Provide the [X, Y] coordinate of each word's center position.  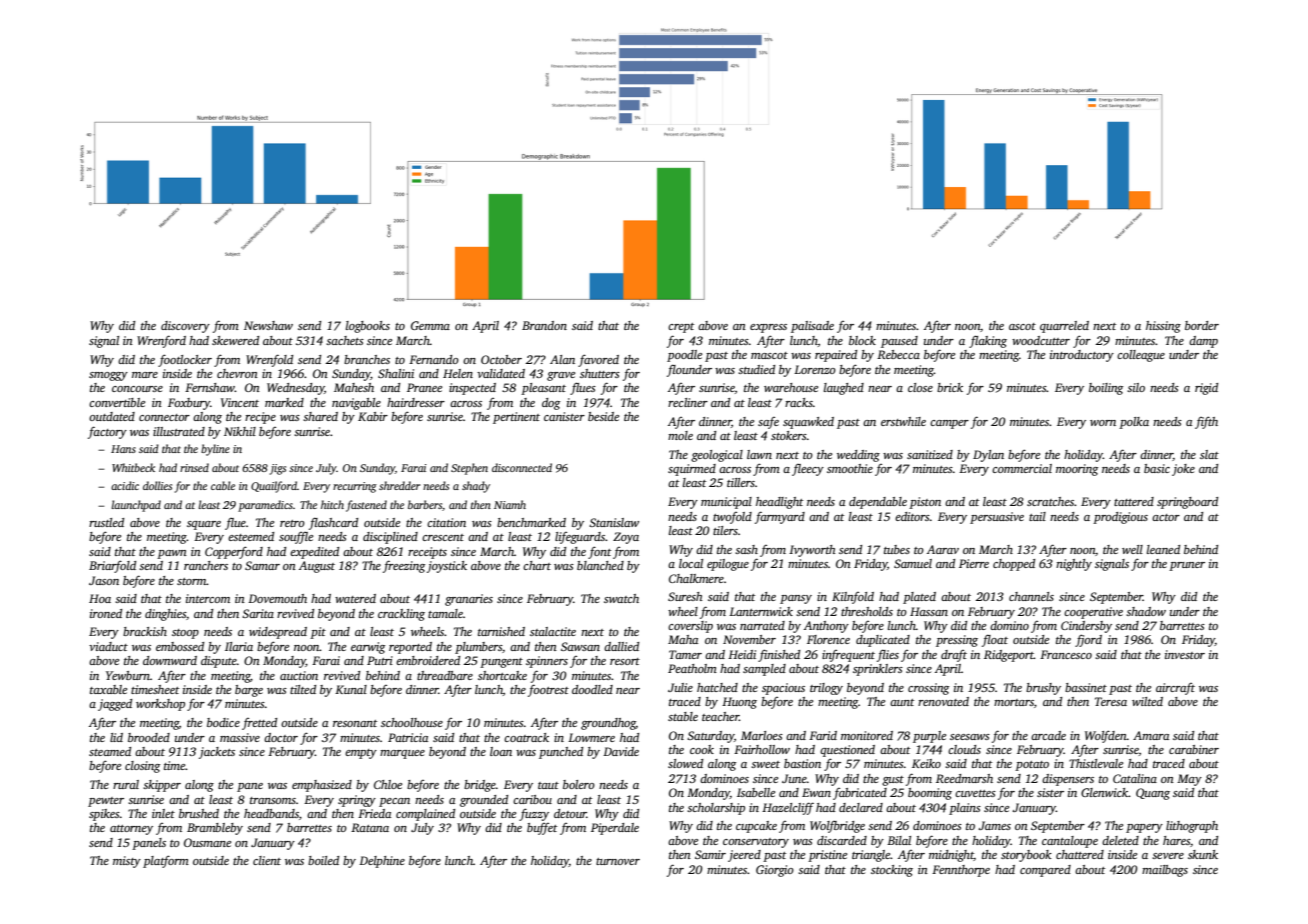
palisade [812, 327]
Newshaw [268, 325]
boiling [1106, 389]
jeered [744, 856]
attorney [131, 830]
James [994, 825]
